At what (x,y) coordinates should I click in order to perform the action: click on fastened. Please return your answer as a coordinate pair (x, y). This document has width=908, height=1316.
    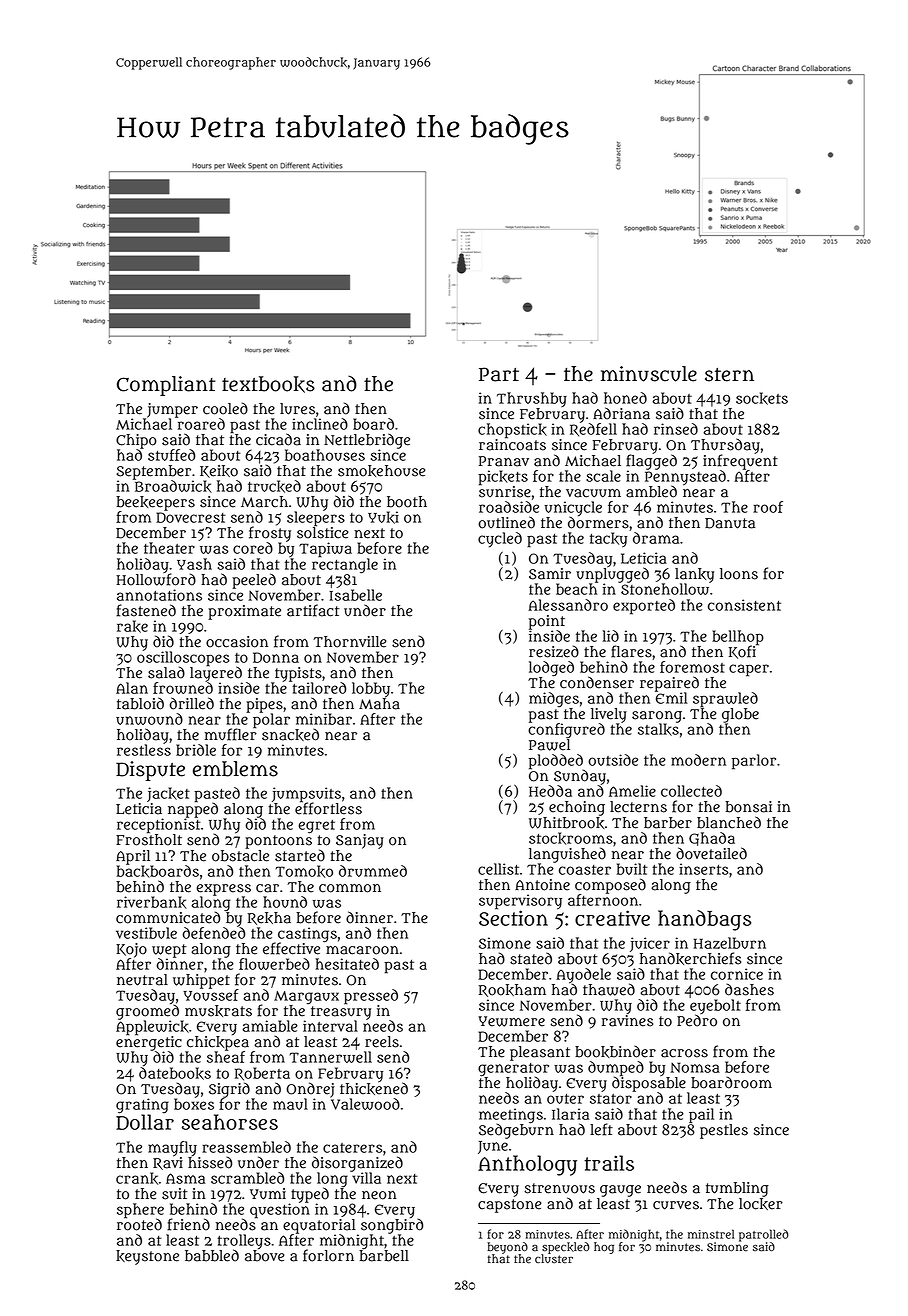
    Looking at the image, I should click on (146, 610).
